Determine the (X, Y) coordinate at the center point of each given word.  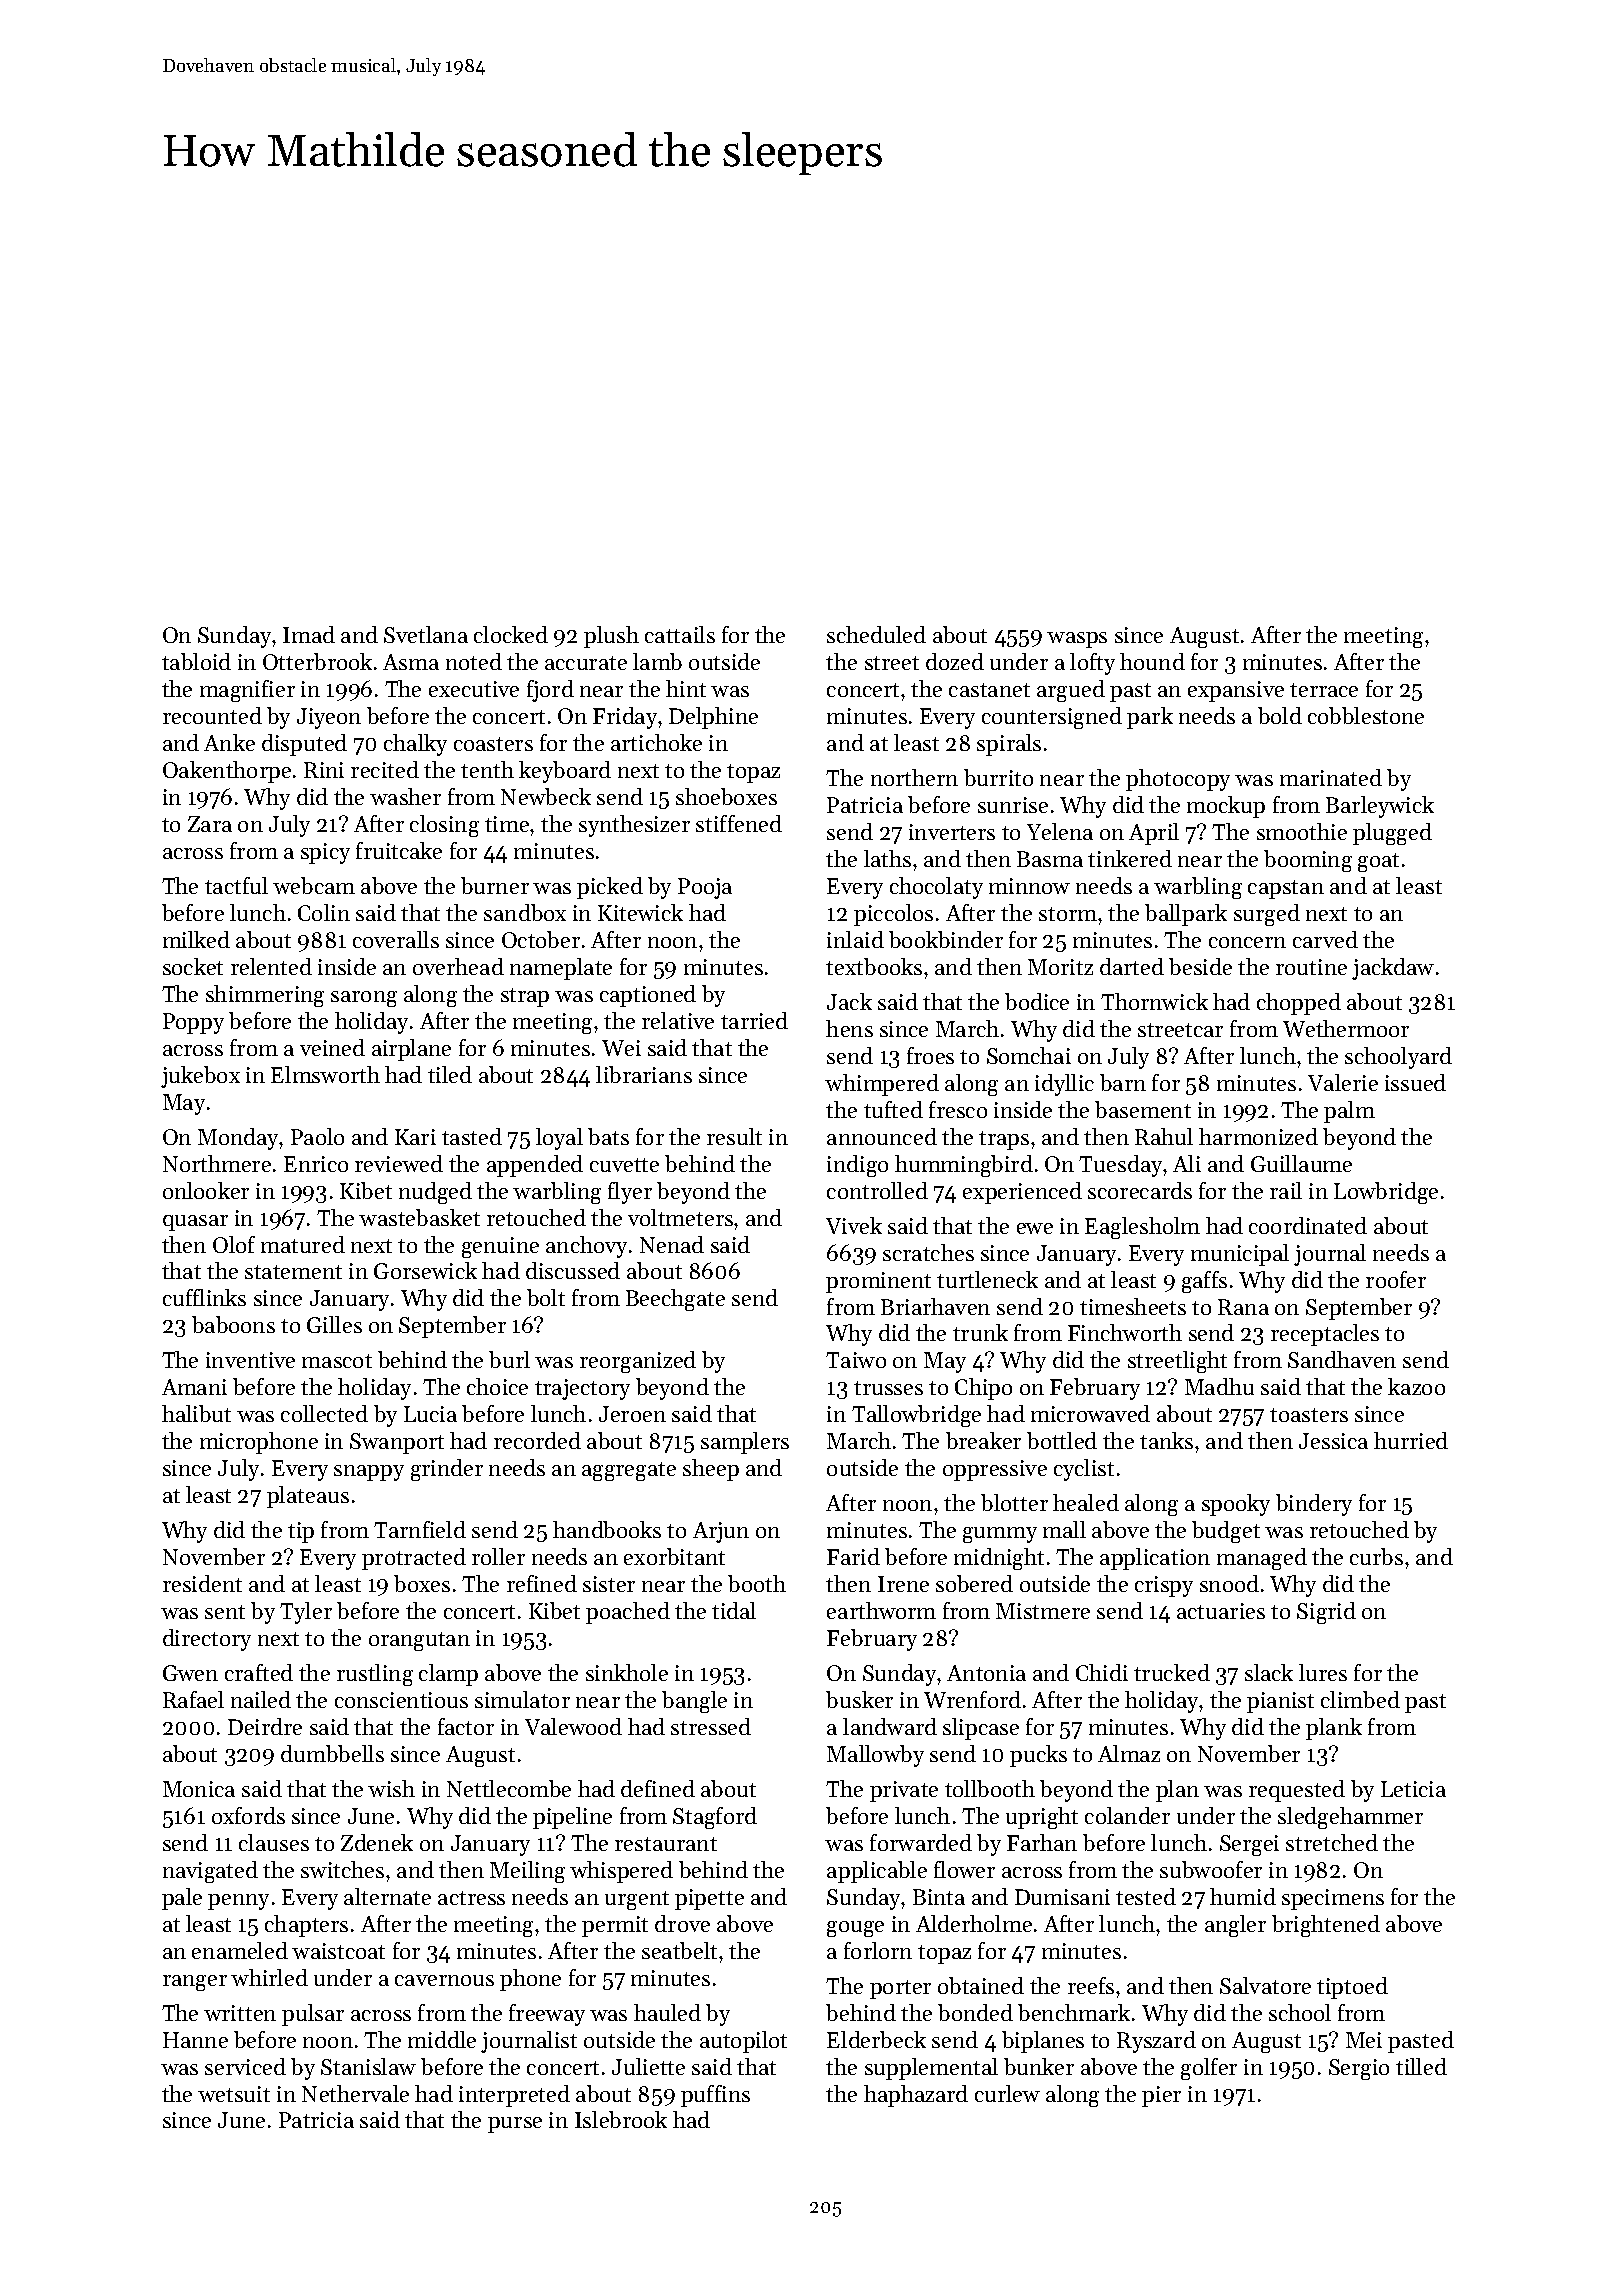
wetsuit (234, 2094)
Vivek (854, 1225)
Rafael (193, 1699)
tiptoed (1352, 1988)
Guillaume (1301, 1163)
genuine (500, 1247)
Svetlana (426, 634)
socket (193, 966)
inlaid (855, 939)
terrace (1324, 690)
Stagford (715, 1818)
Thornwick (1154, 1001)
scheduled (876, 634)
